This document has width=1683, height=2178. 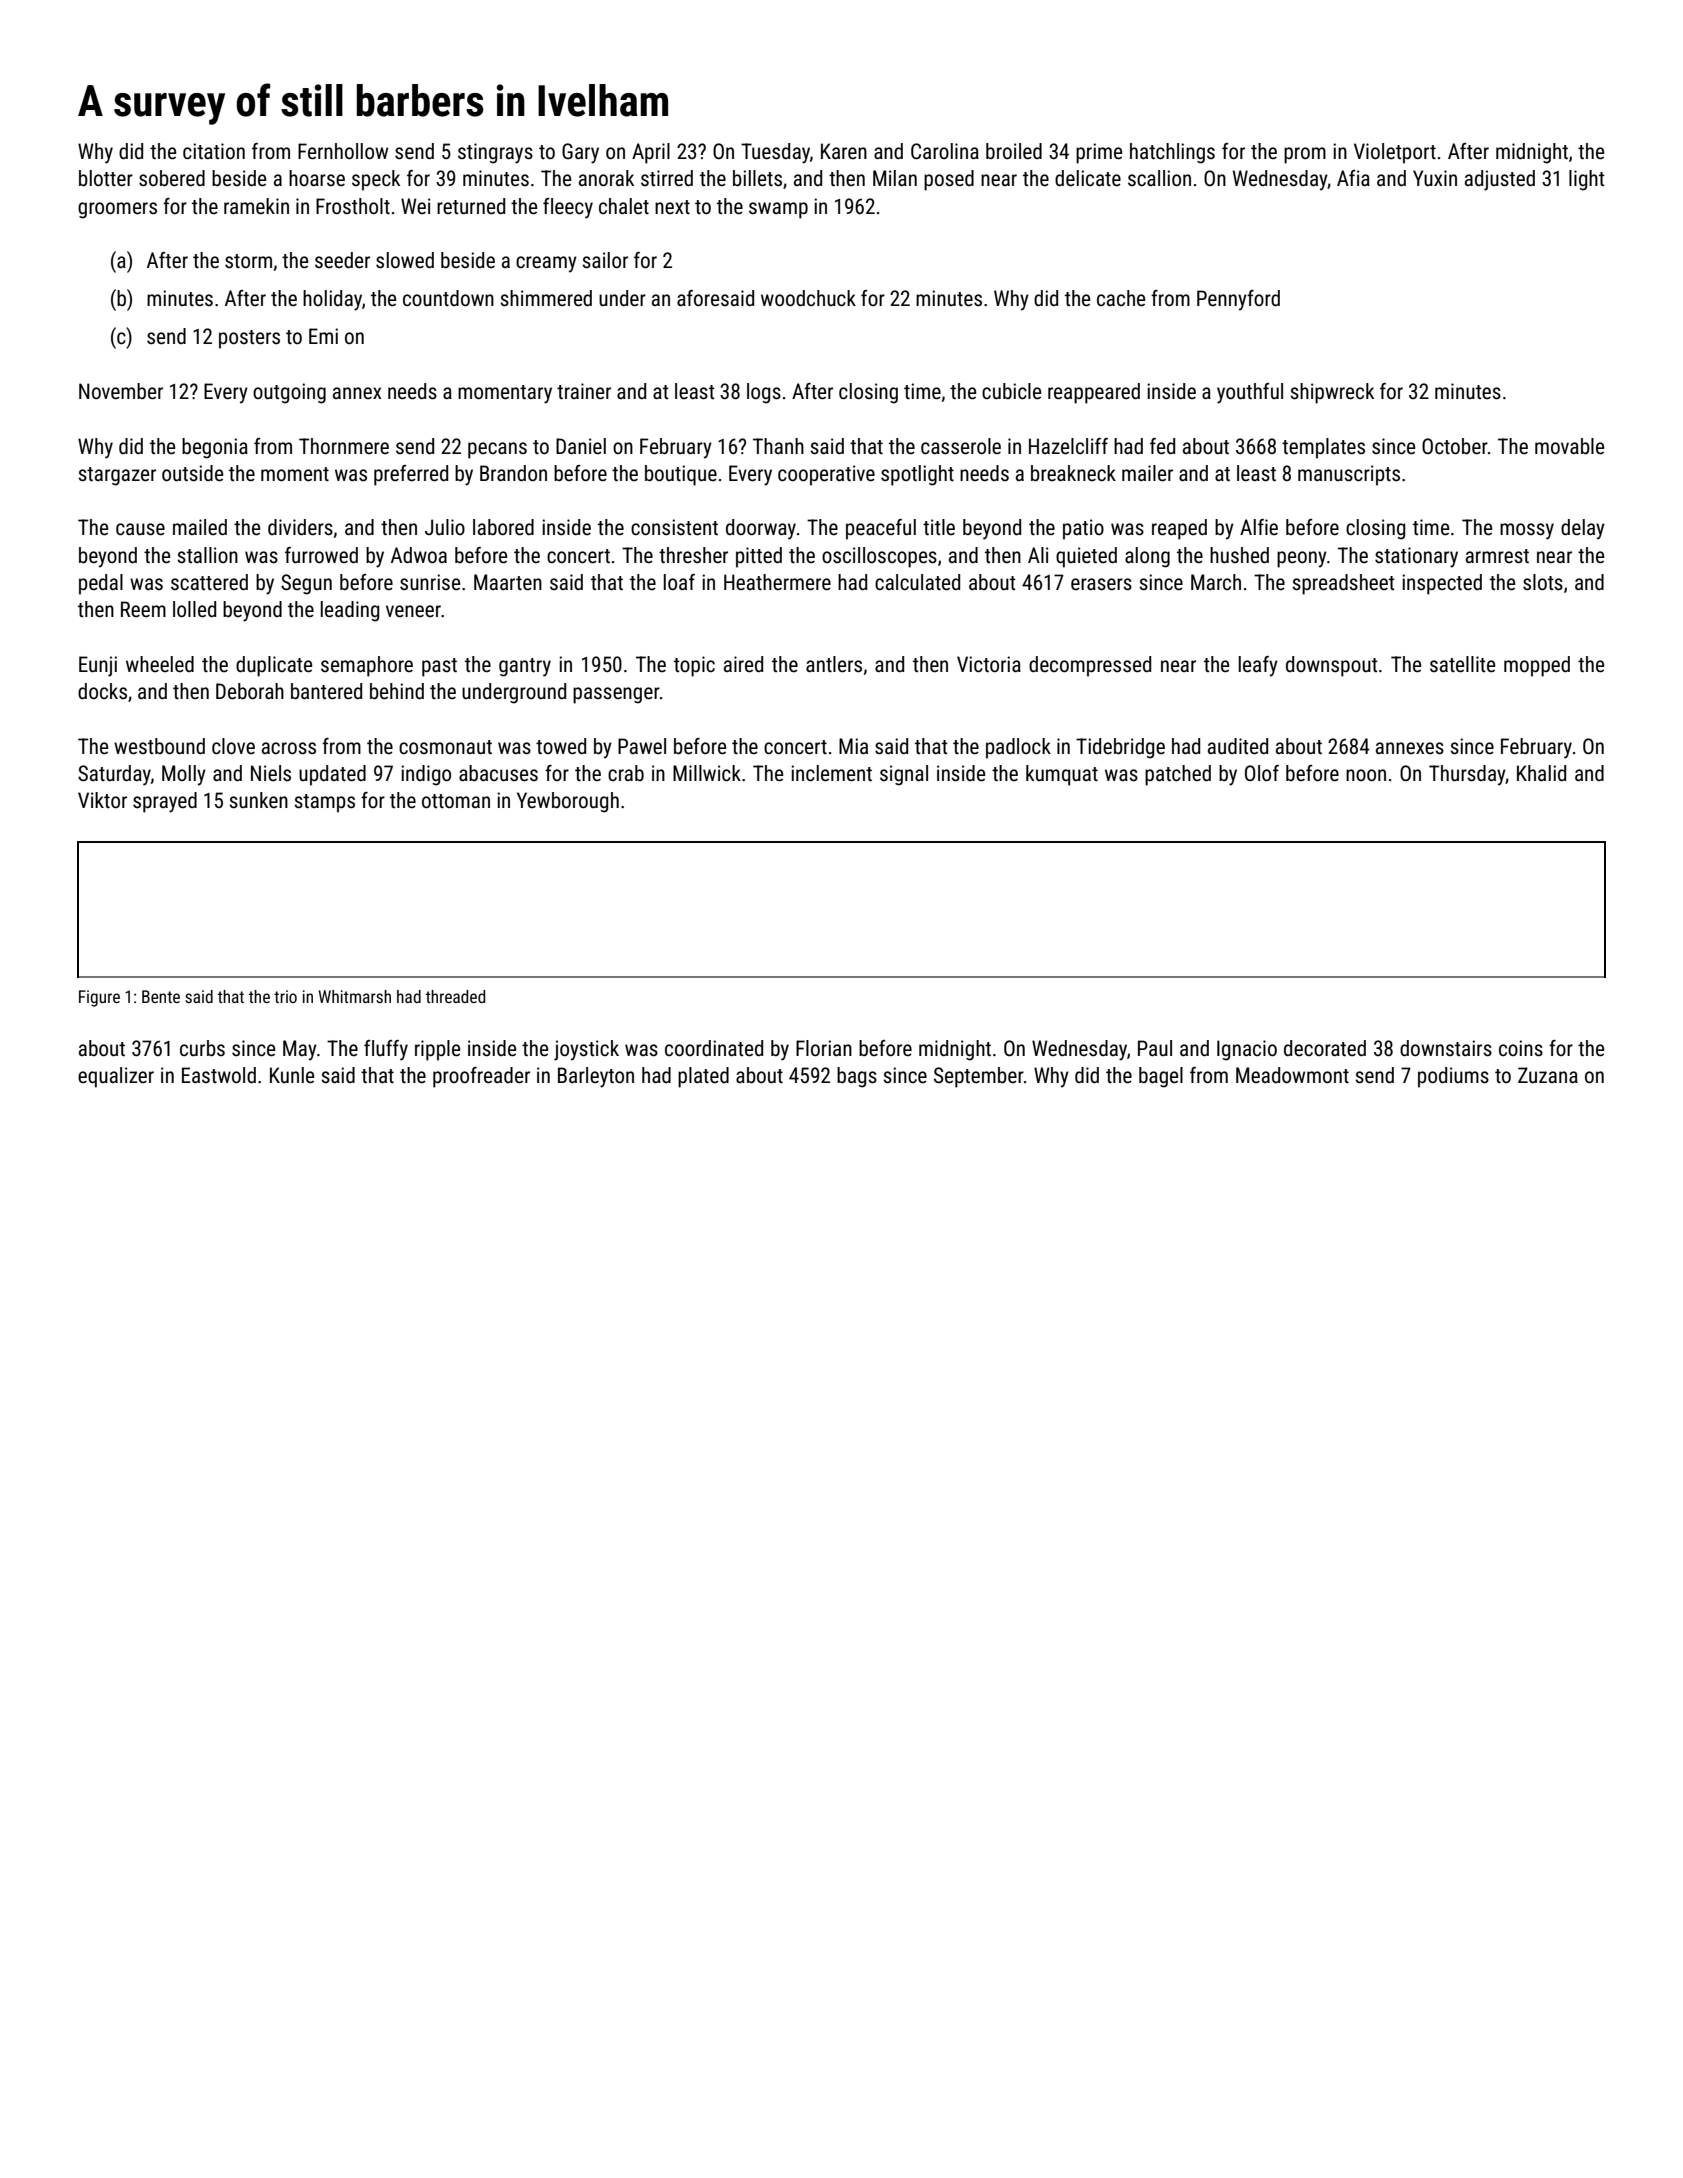 What do you see at coordinates (1325, 1048) in the document?
I see `decorated` at bounding box center [1325, 1048].
